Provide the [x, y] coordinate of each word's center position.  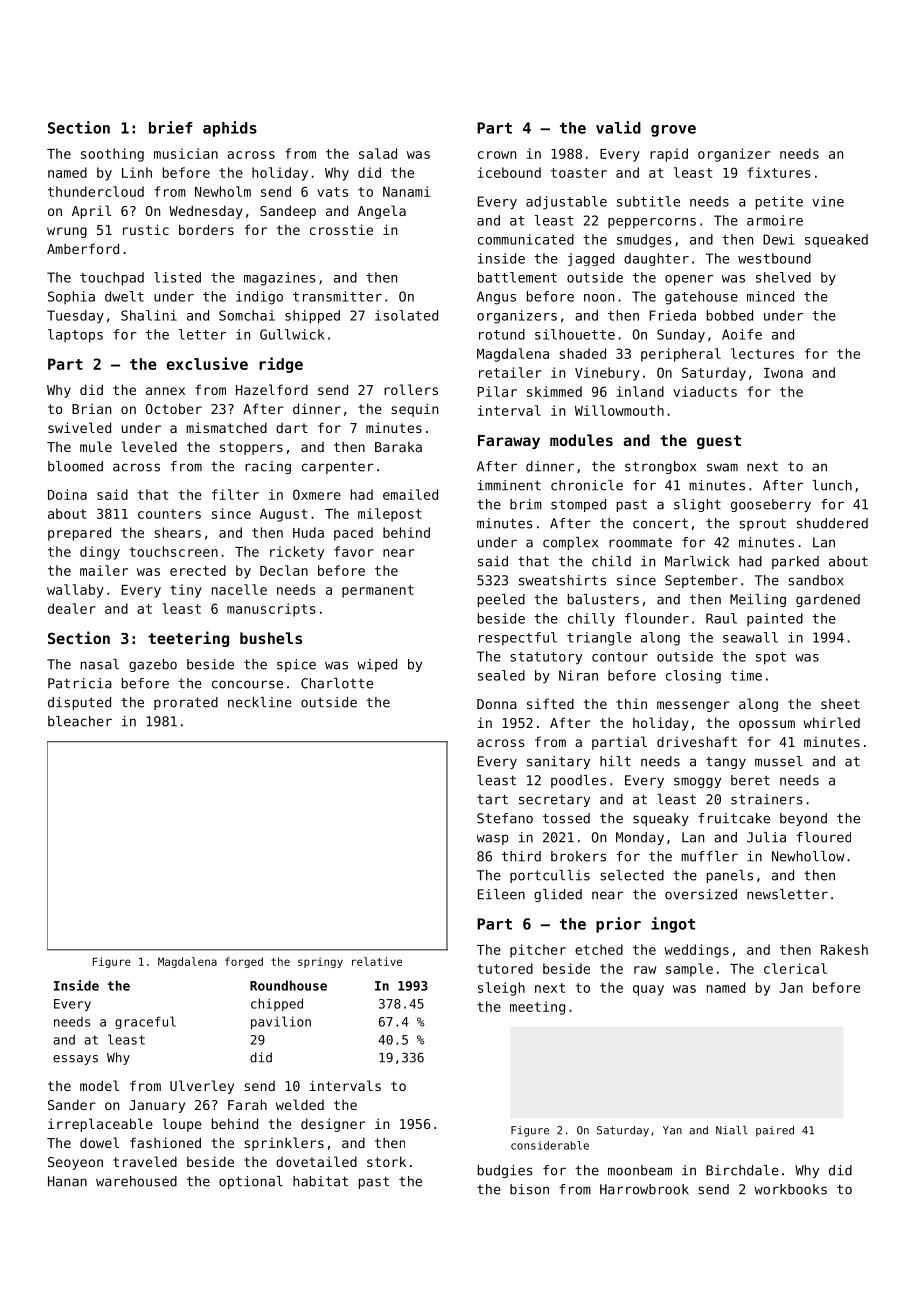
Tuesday [75, 317]
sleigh [501, 989]
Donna [497, 704]
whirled [831, 722]
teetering [188, 639]
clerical [795, 968]
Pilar [497, 391]
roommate [640, 543]
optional [251, 1182]
